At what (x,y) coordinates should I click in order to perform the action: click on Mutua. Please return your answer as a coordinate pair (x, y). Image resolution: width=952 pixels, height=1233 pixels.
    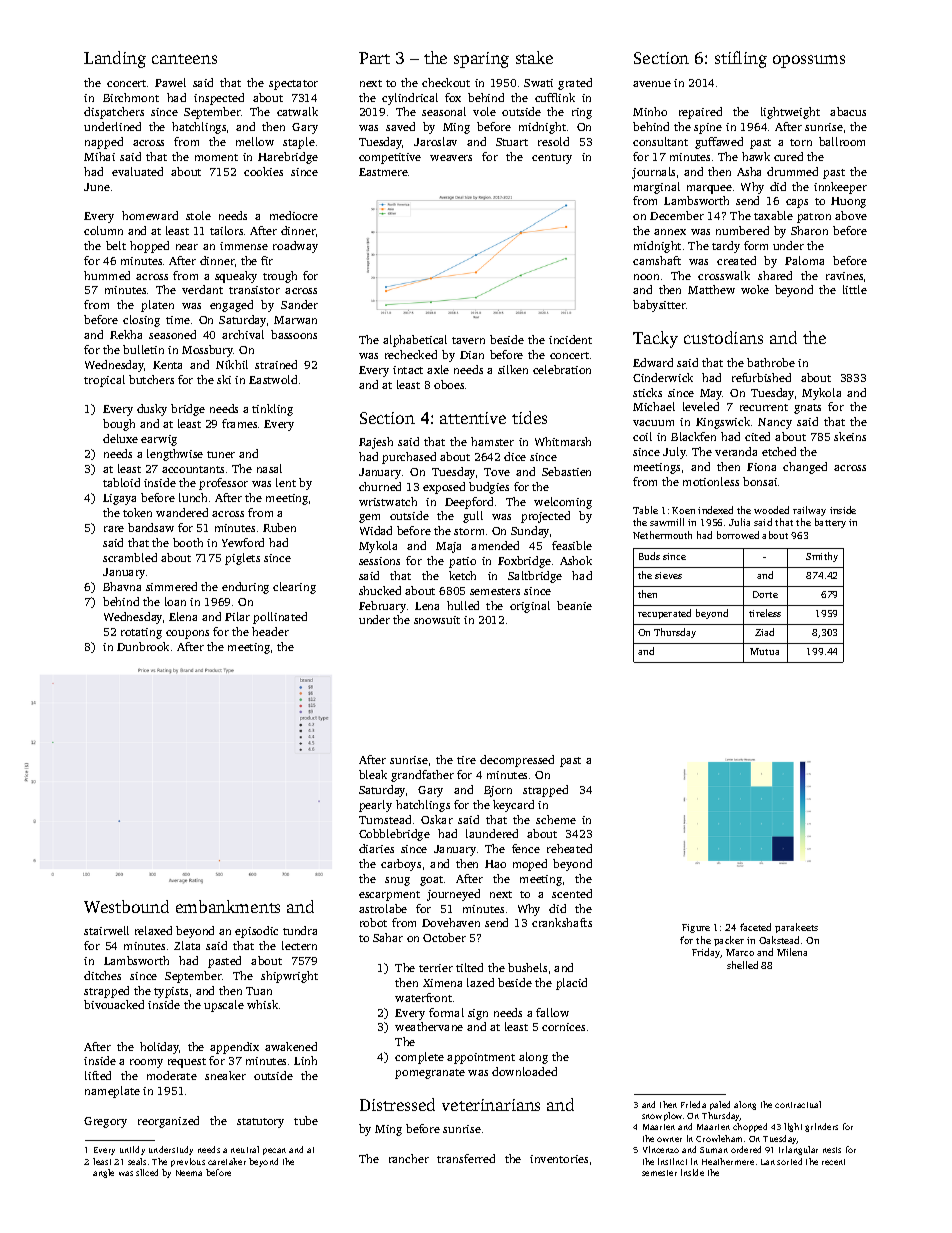
    Looking at the image, I should click on (764, 651).
